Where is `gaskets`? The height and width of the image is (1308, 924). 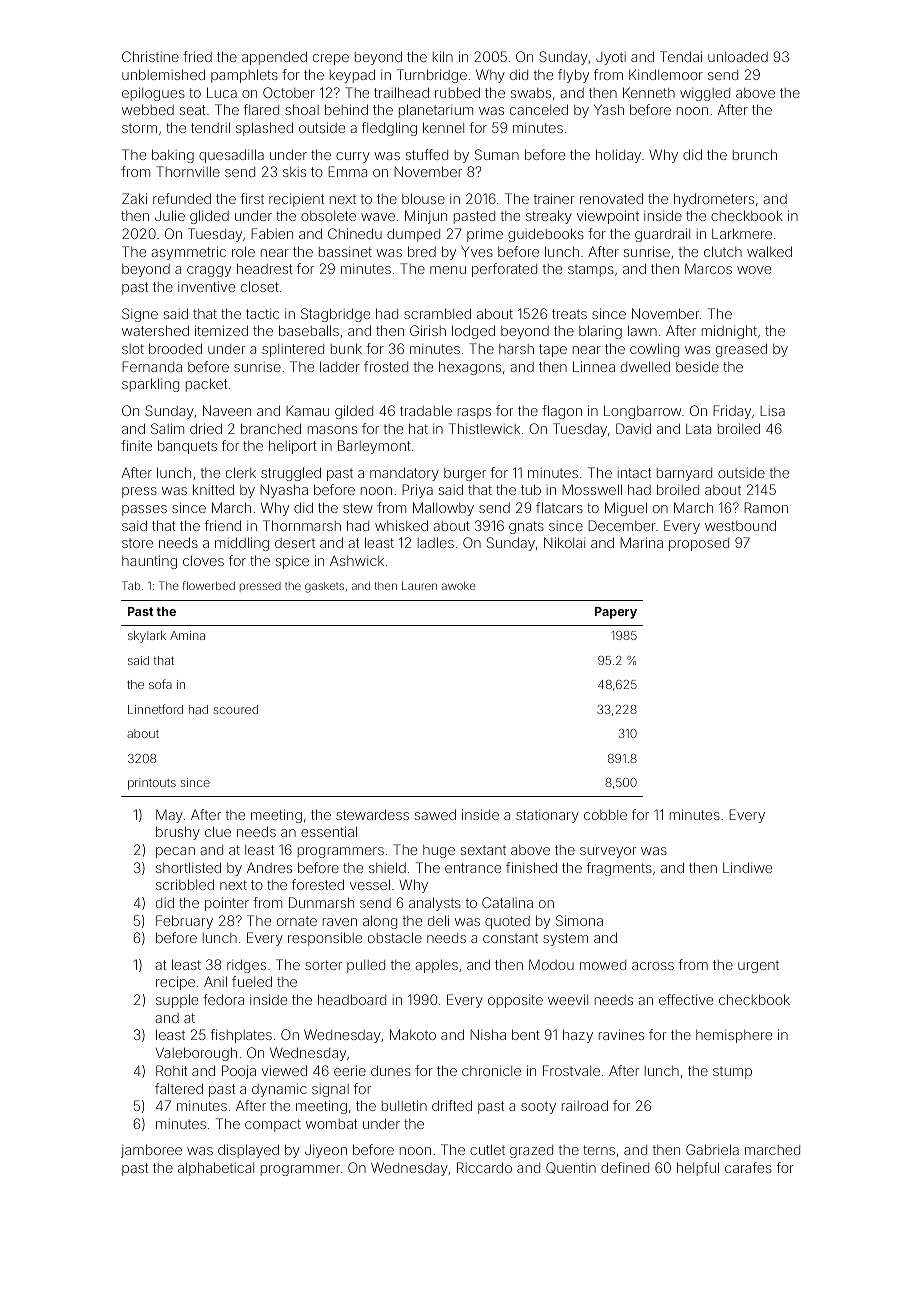 gaskets is located at coordinates (324, 587).
